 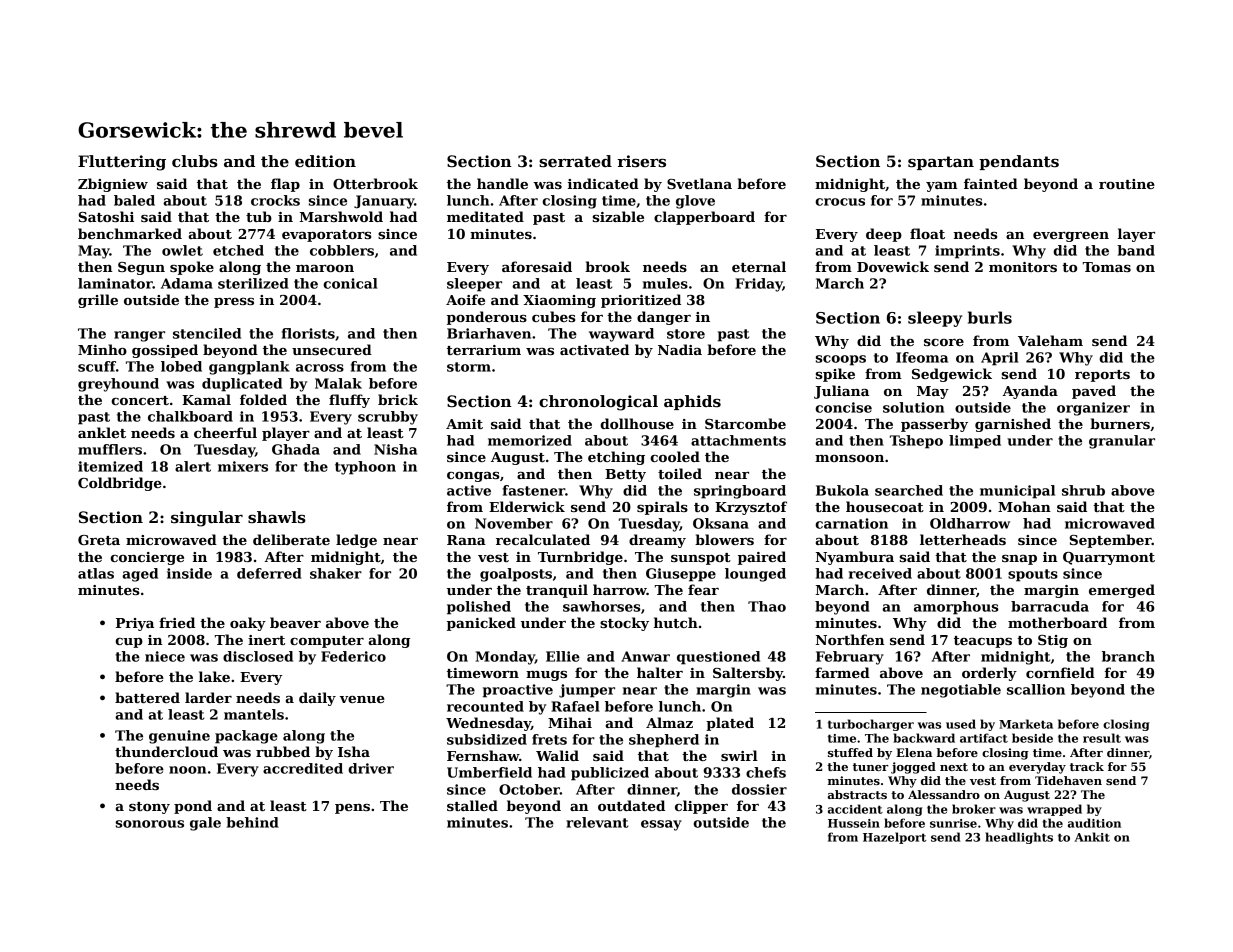 What do you see at coordinates (207, 519) in the page?
I see `singular` at bounding box center [207, 519].
